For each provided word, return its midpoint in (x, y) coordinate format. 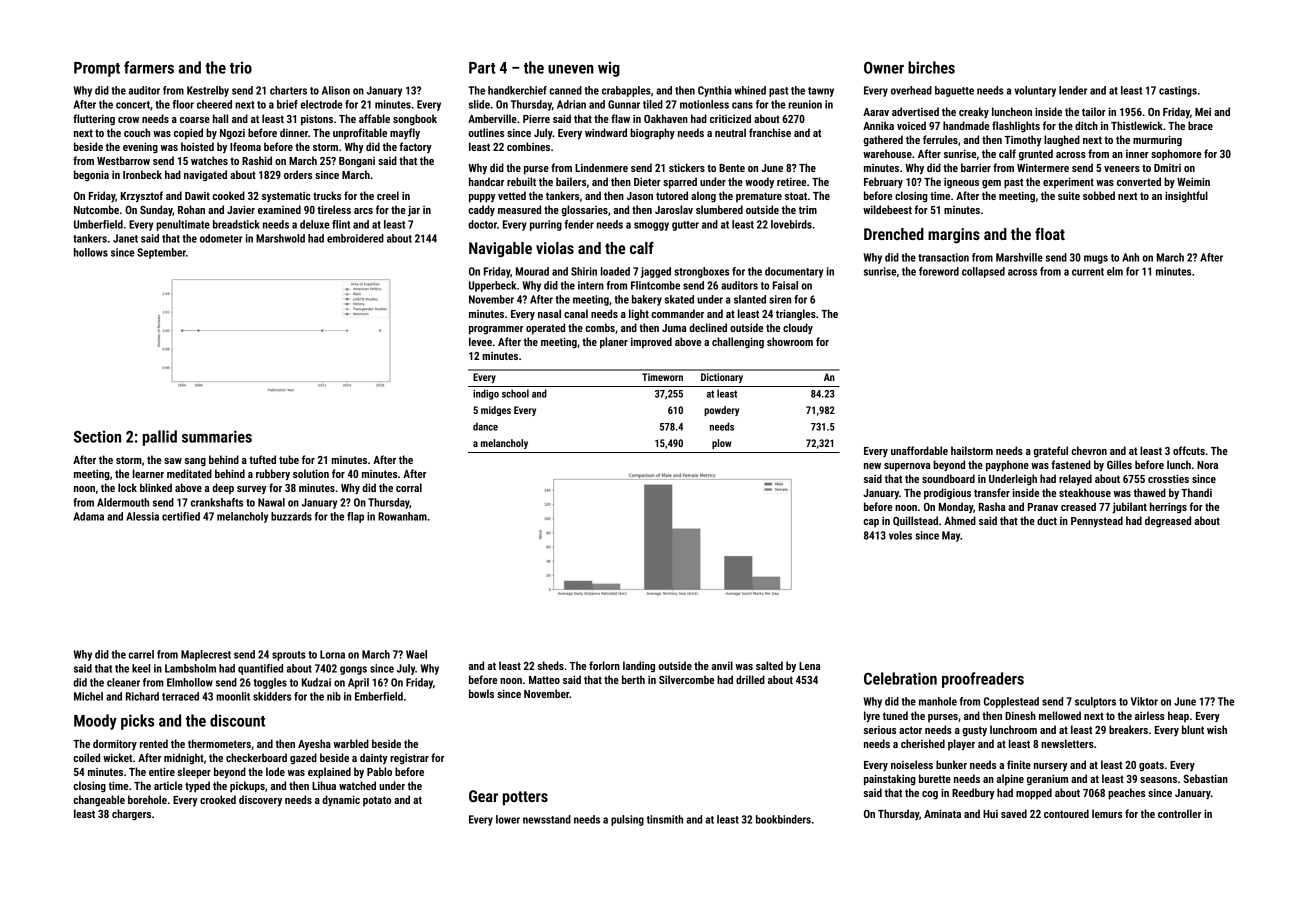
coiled (86, 757)
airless (1150, 715)
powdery (721, 411)
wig (609, 69)
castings (1178, 91)
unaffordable (919, 450)
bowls (481, 693)
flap (355, 517)
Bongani (357, 162)
